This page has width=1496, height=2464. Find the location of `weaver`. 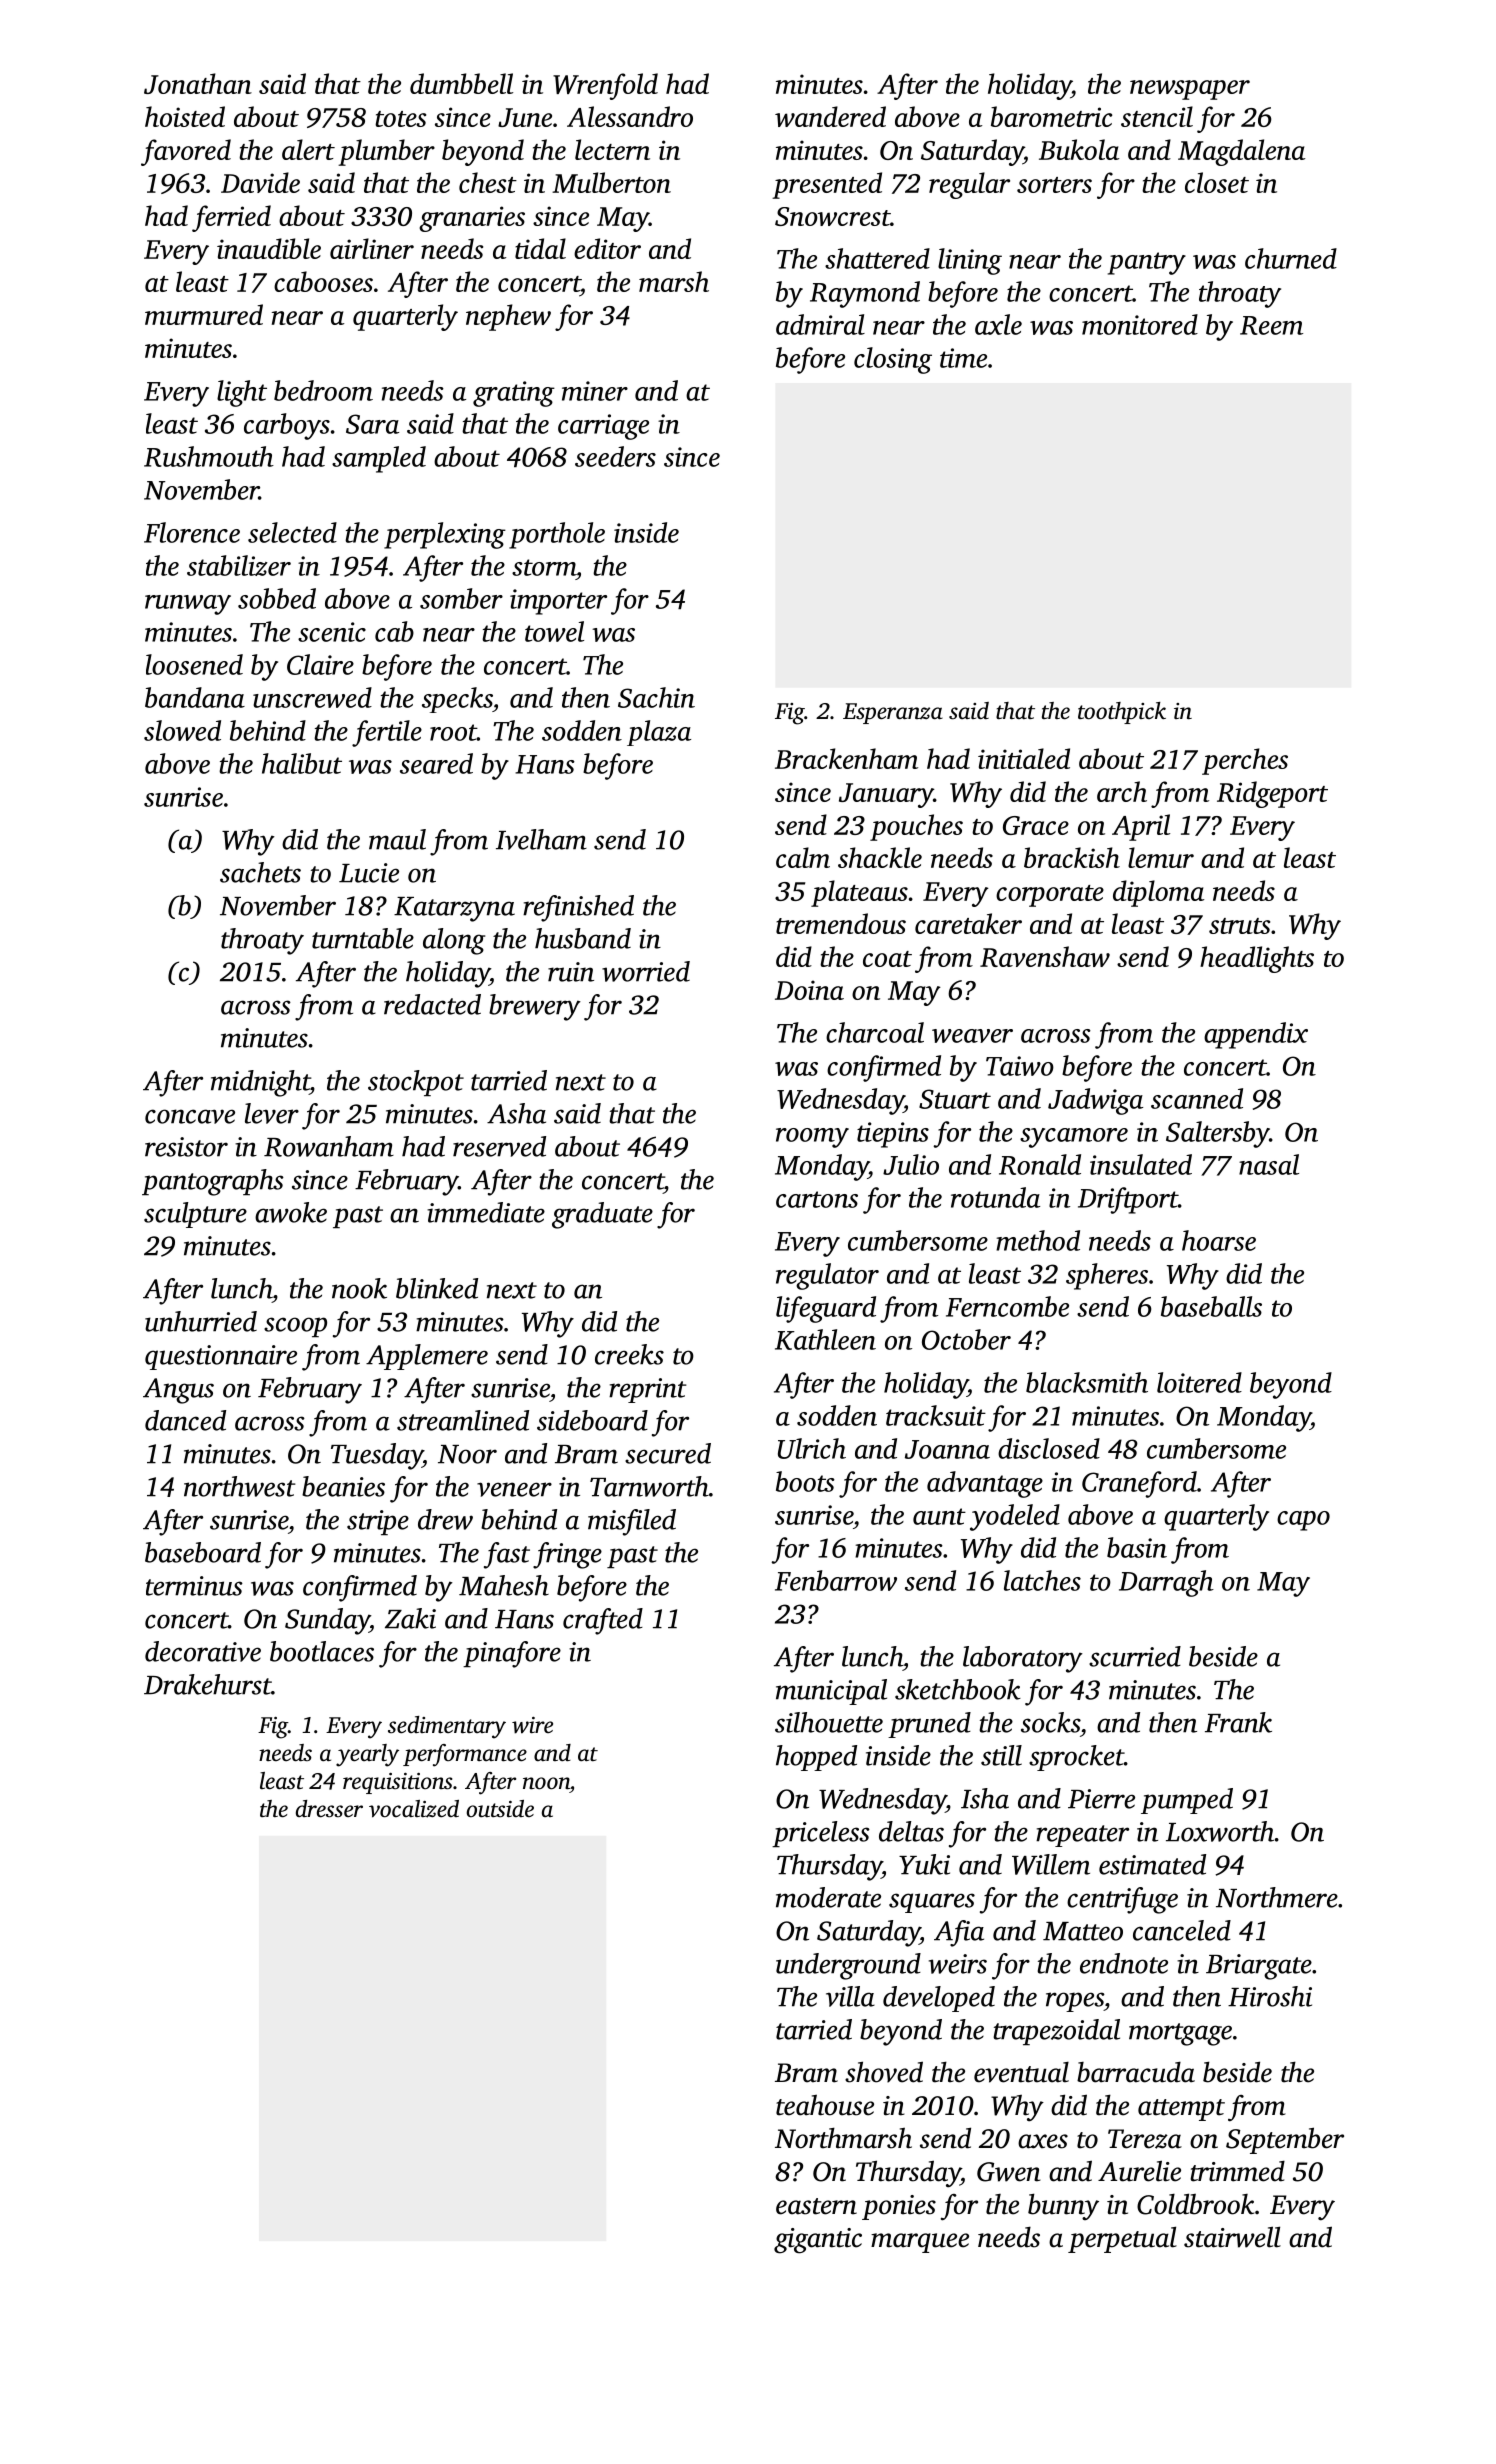

weaver is located at coordinates (972, 1036).
